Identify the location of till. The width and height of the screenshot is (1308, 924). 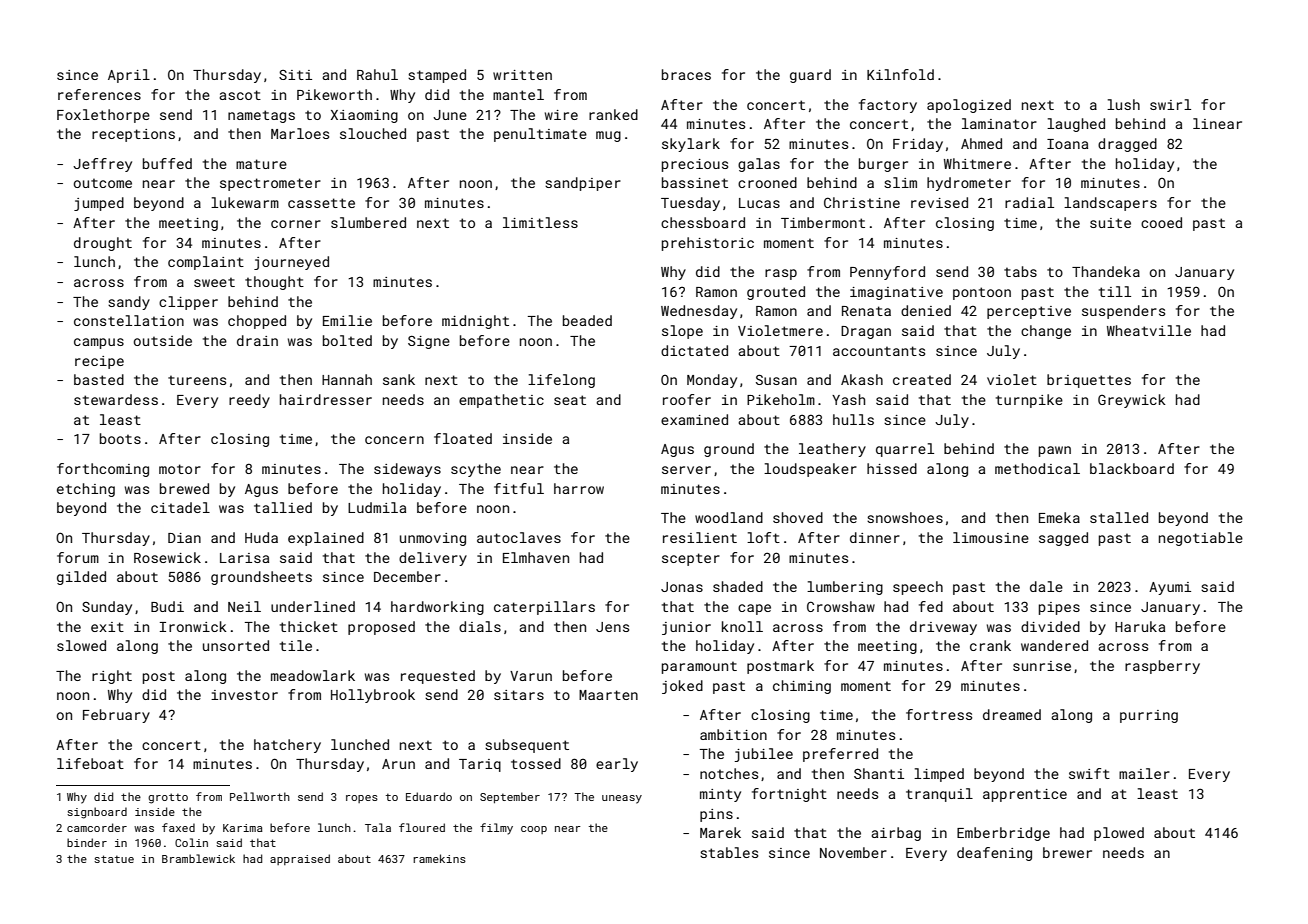
(1115, 291).
